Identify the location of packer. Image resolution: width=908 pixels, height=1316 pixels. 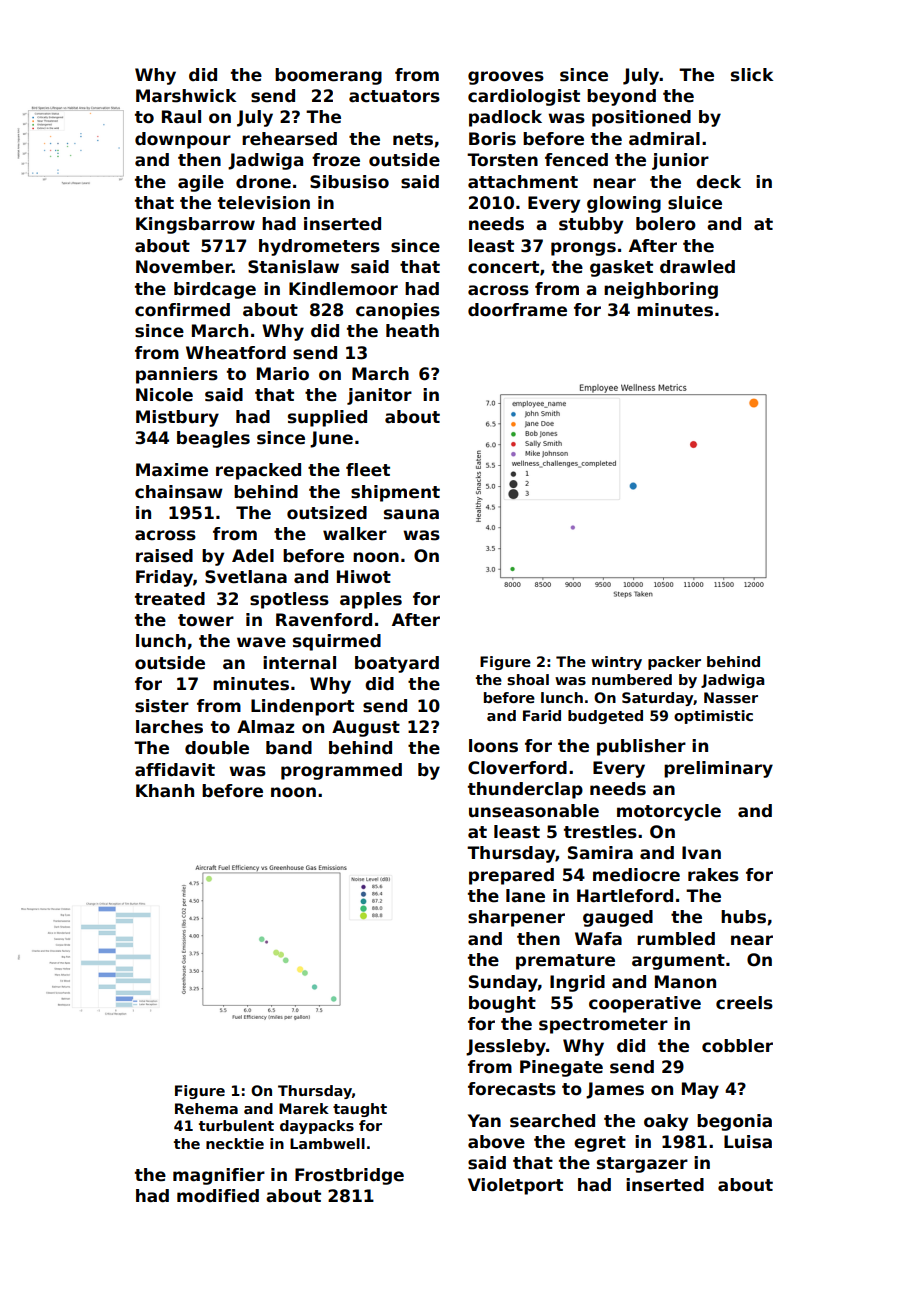
(674, 663).
